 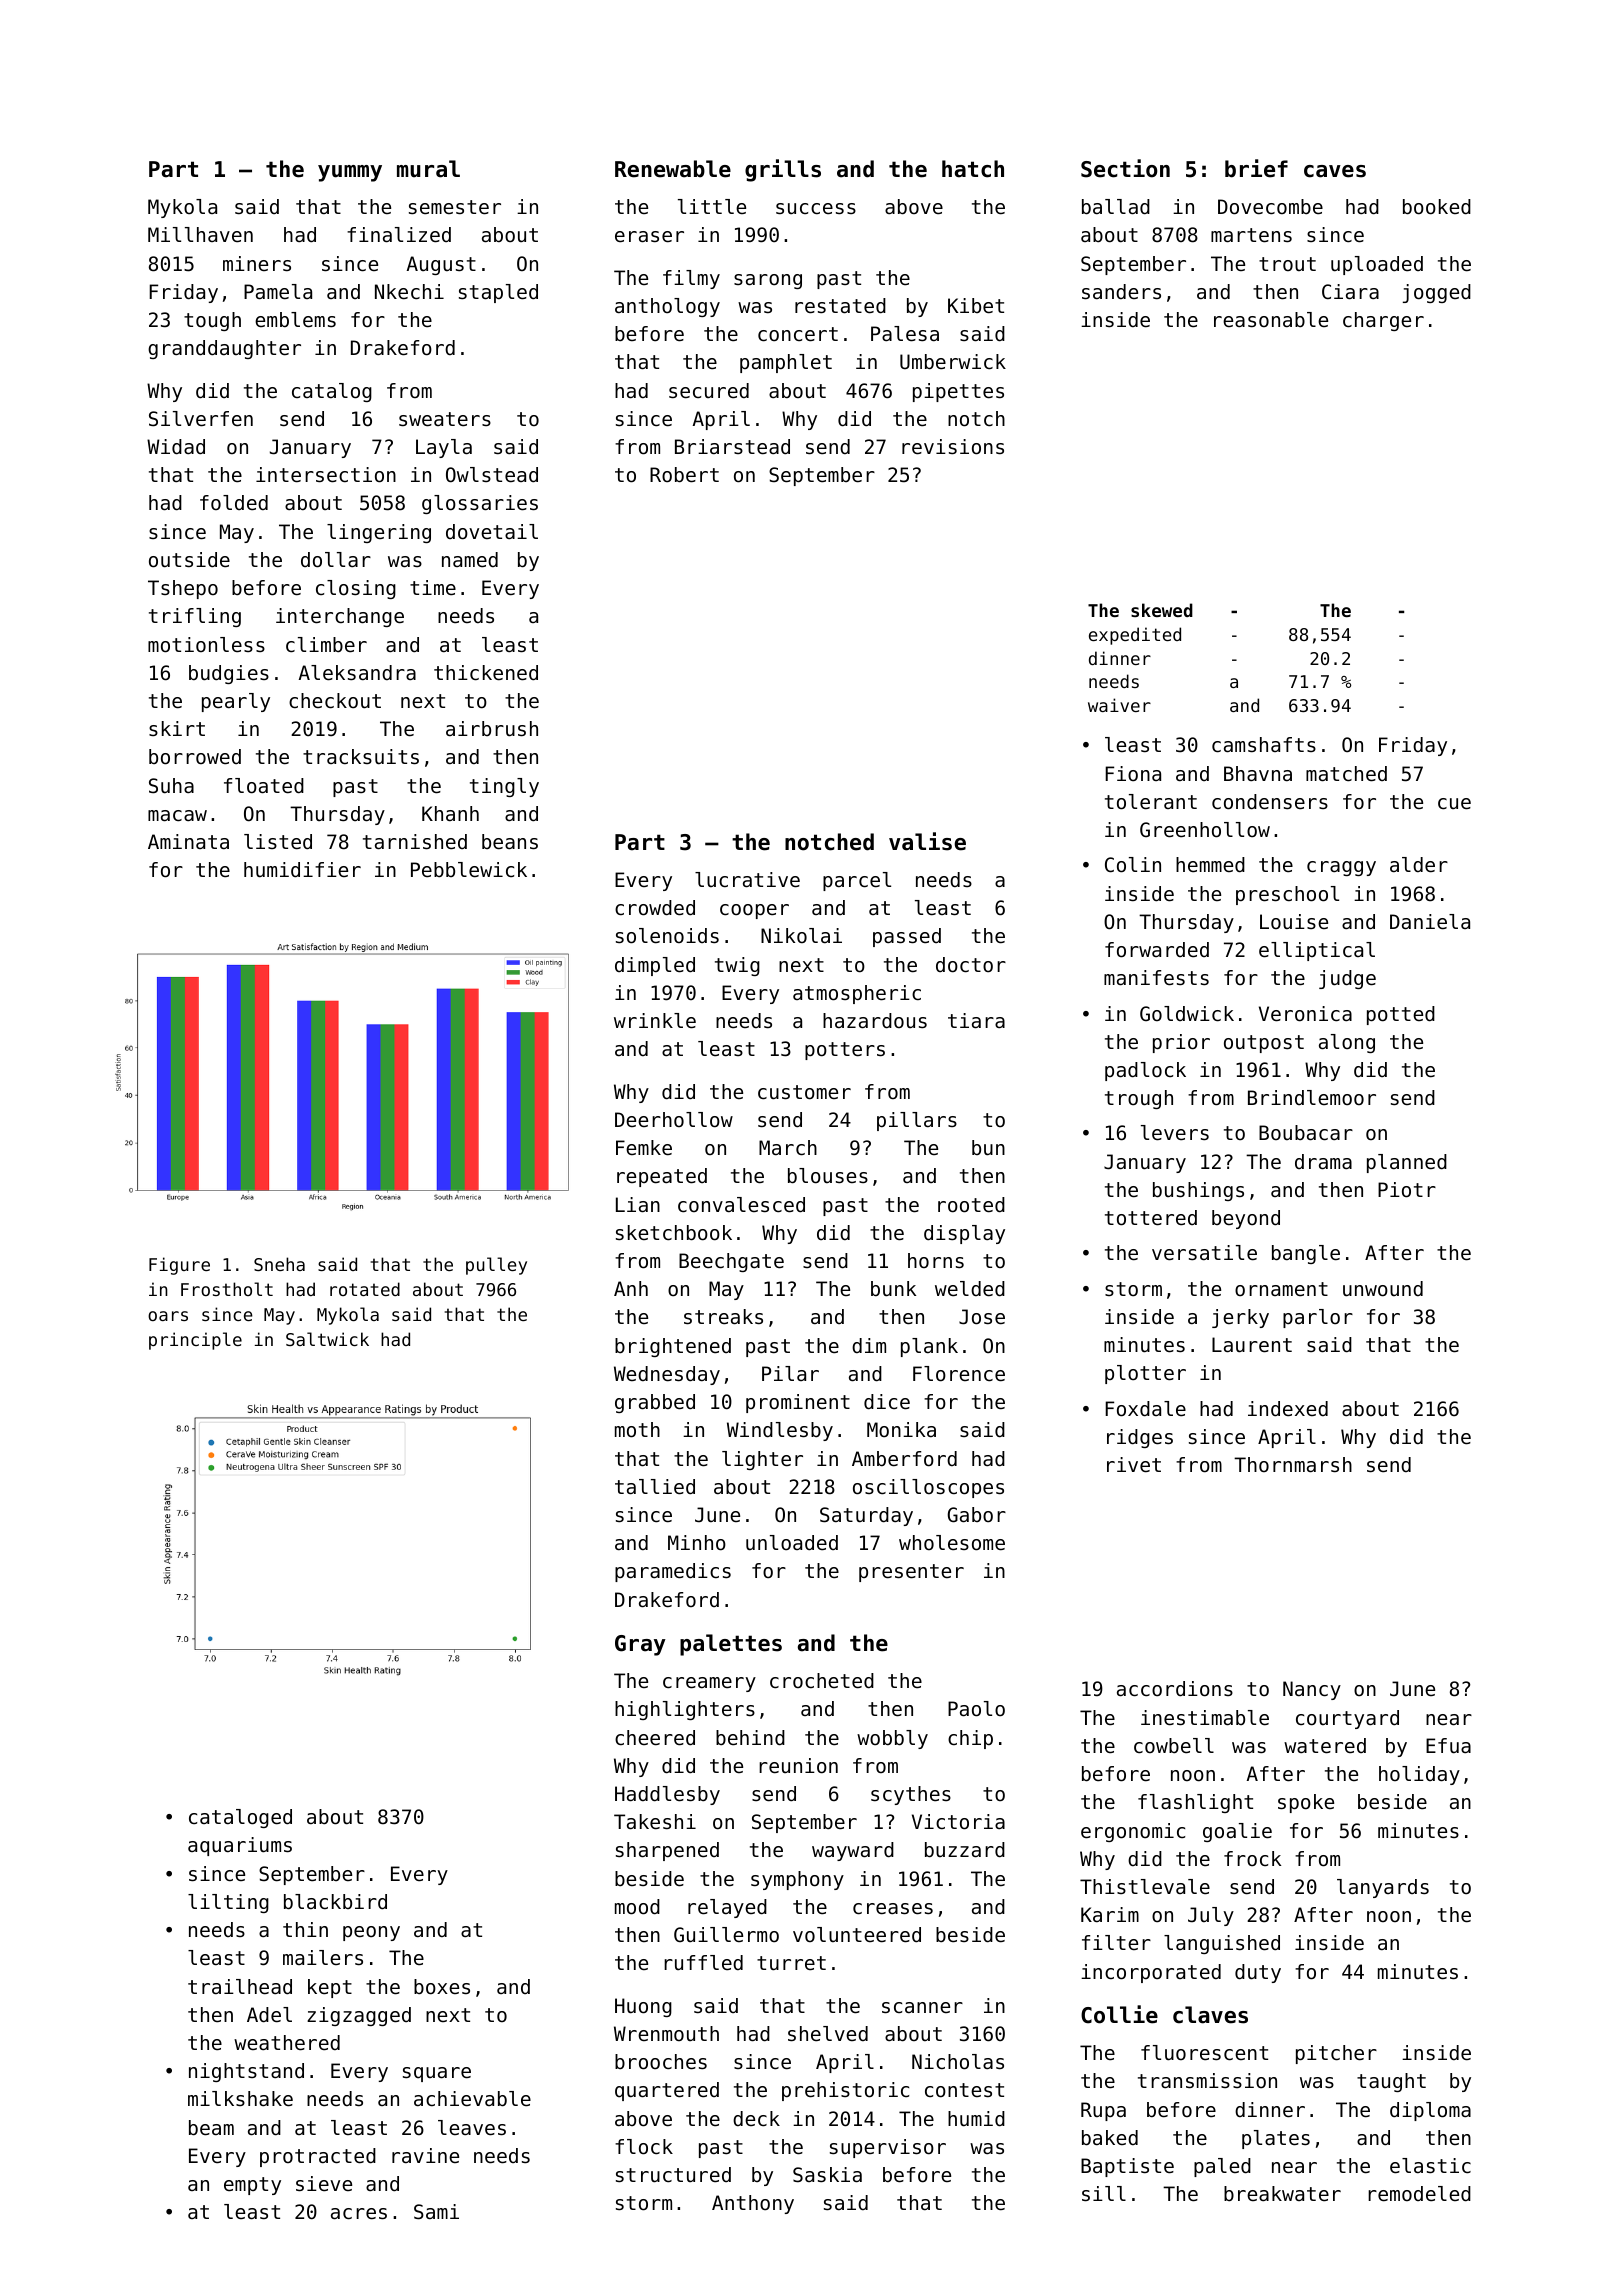 I want to click on parlor, so click(x=1318, y=1318).
